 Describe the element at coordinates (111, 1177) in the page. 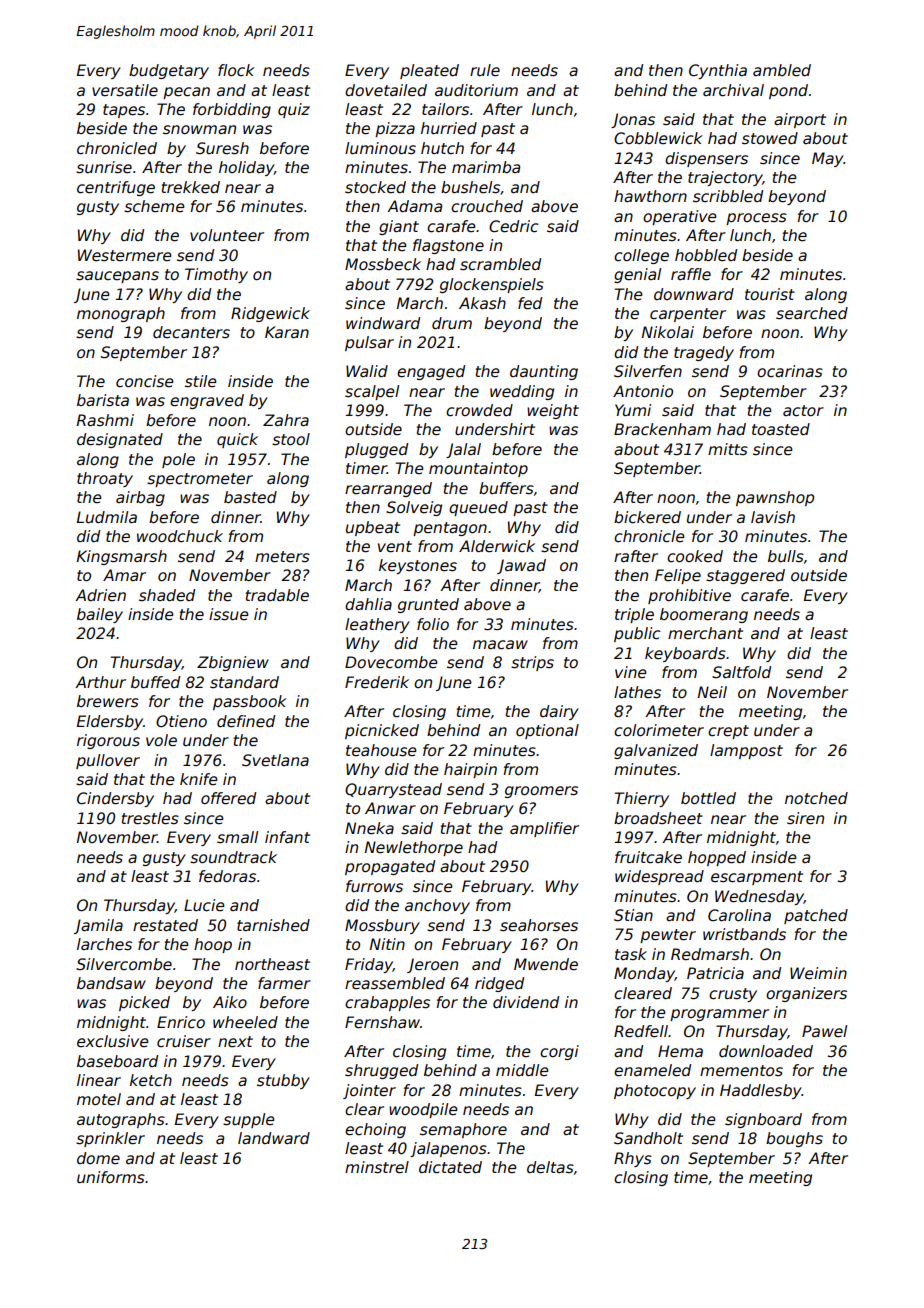

I see `uniforms` at that location.
